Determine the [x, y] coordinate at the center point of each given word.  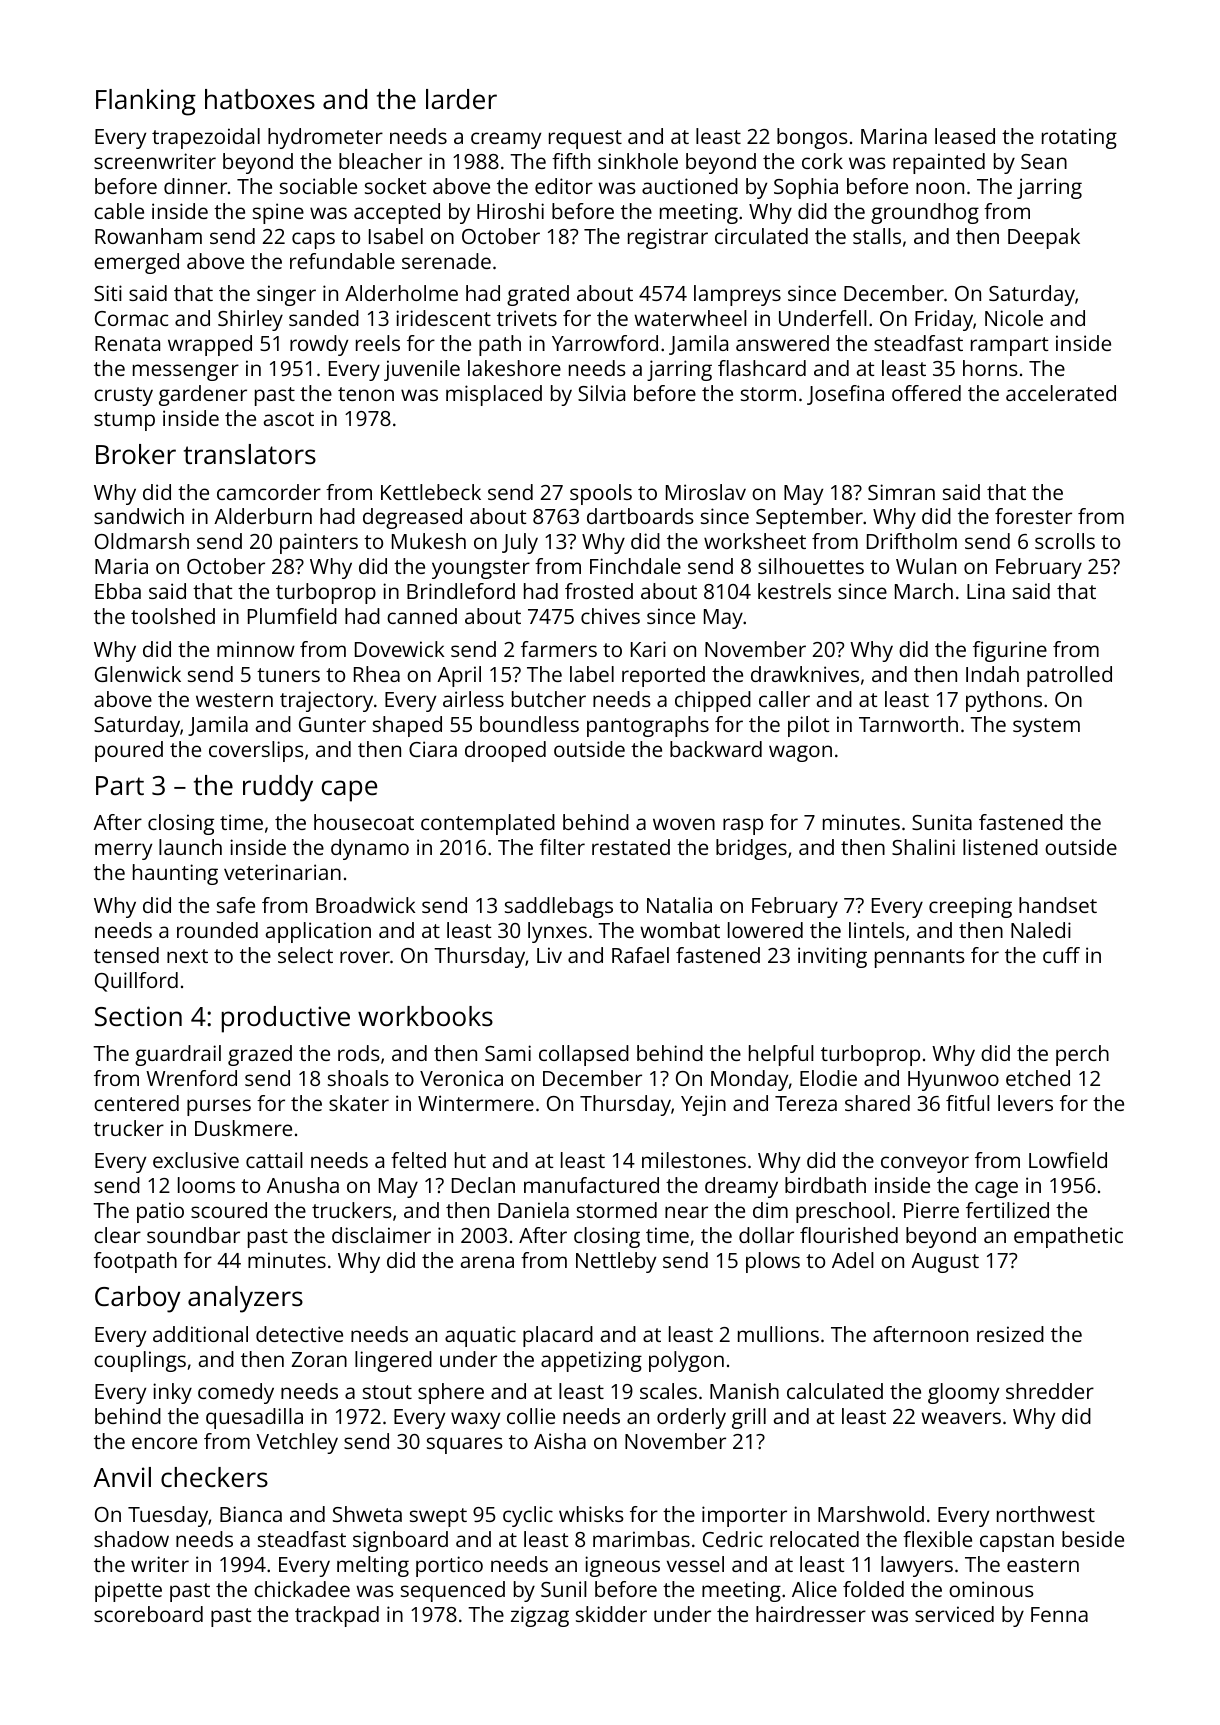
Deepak [1044, 238]
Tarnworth [908, 724]
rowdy [319, 345]
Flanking [146, 102]
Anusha [303, 1185]
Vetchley [297, 1443]
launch [190, 847]
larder [461, 99]
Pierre [931, 1210]
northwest [1046, 1514]
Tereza [806, 1103]
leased [965, 136]
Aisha [560, 1441]
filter [562, 847]
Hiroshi [510, 211]
